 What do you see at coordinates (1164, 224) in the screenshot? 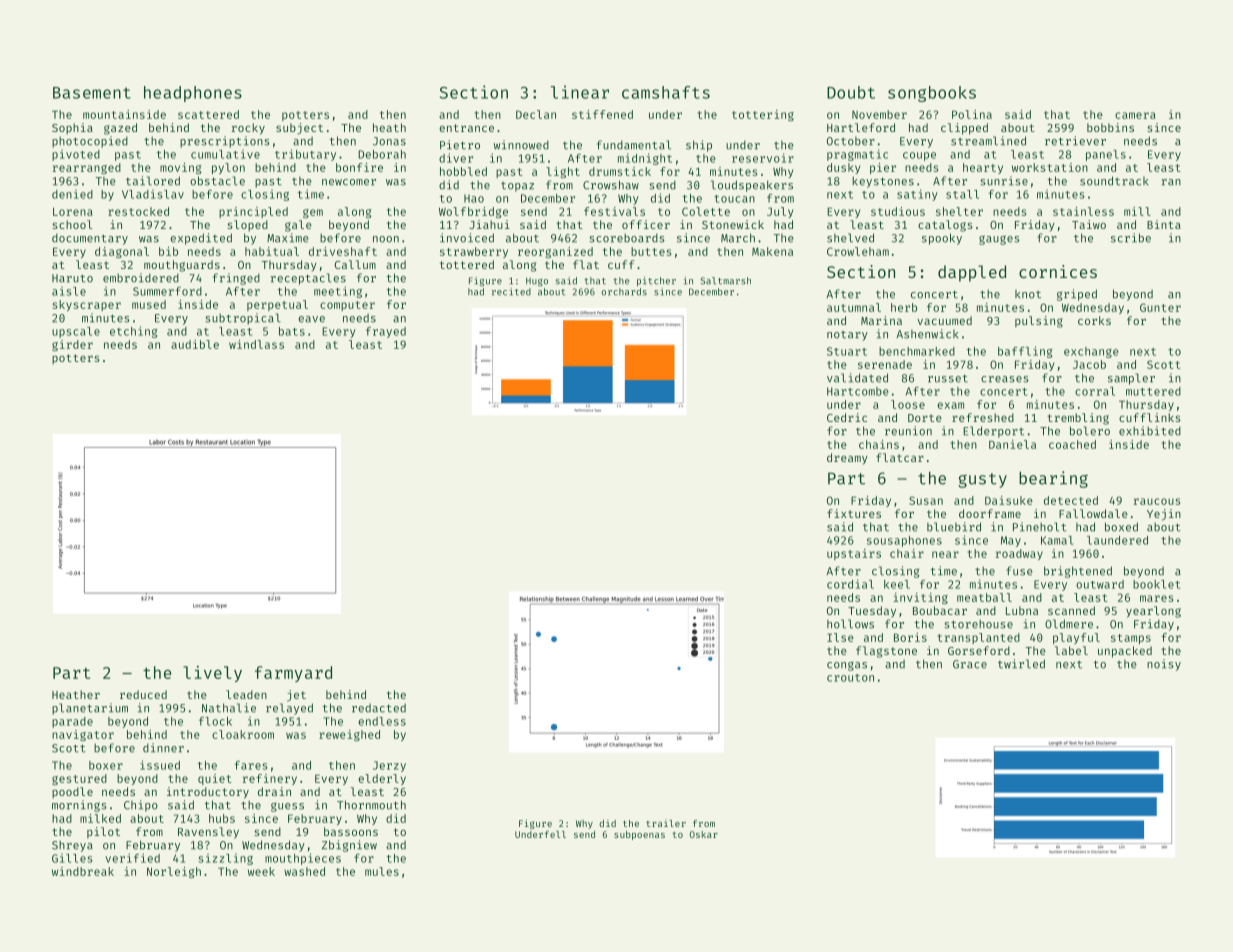
I see `Binta` at bounding box center [1164, 224].
